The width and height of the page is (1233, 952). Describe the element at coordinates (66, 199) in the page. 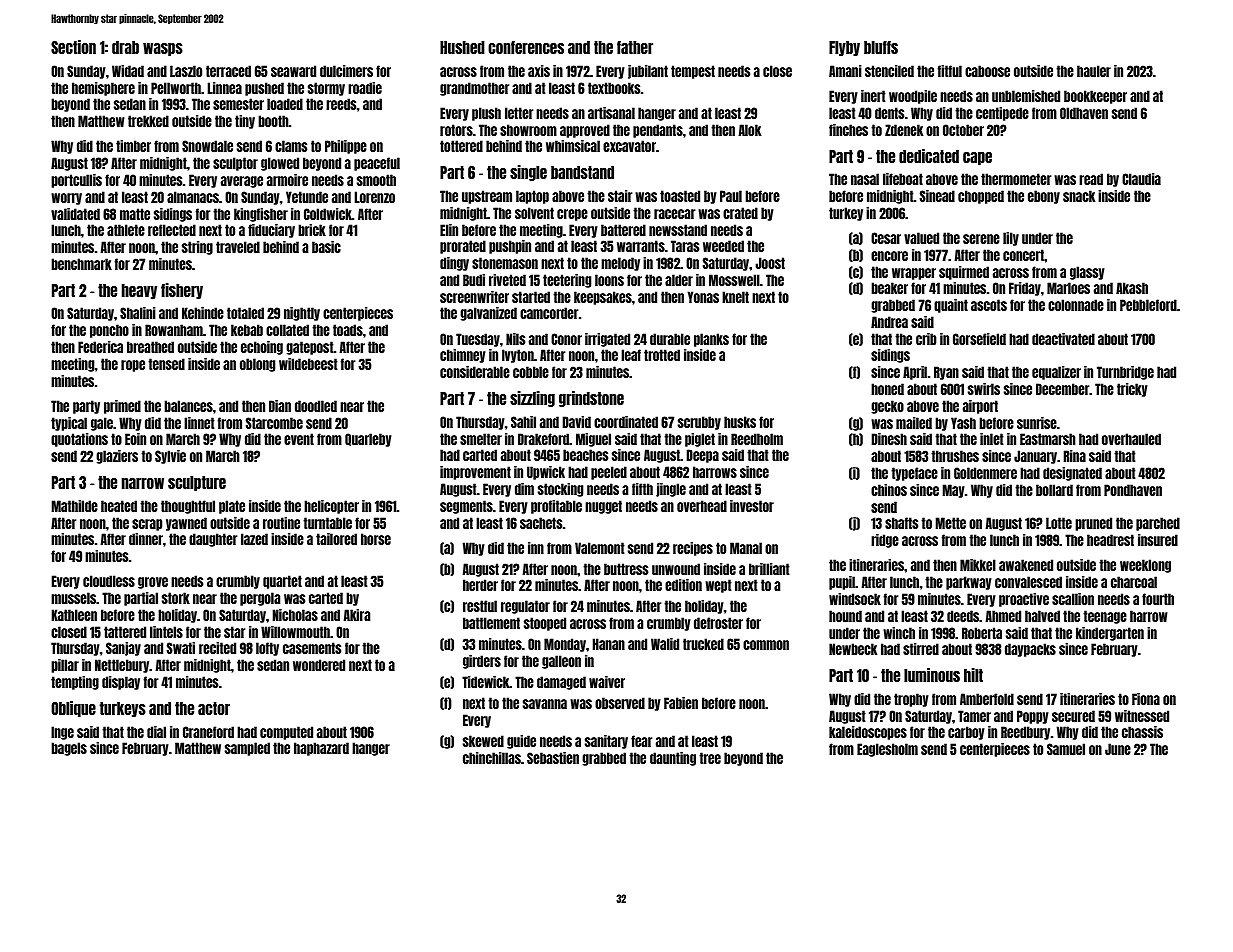

I see `worry` at that location.
